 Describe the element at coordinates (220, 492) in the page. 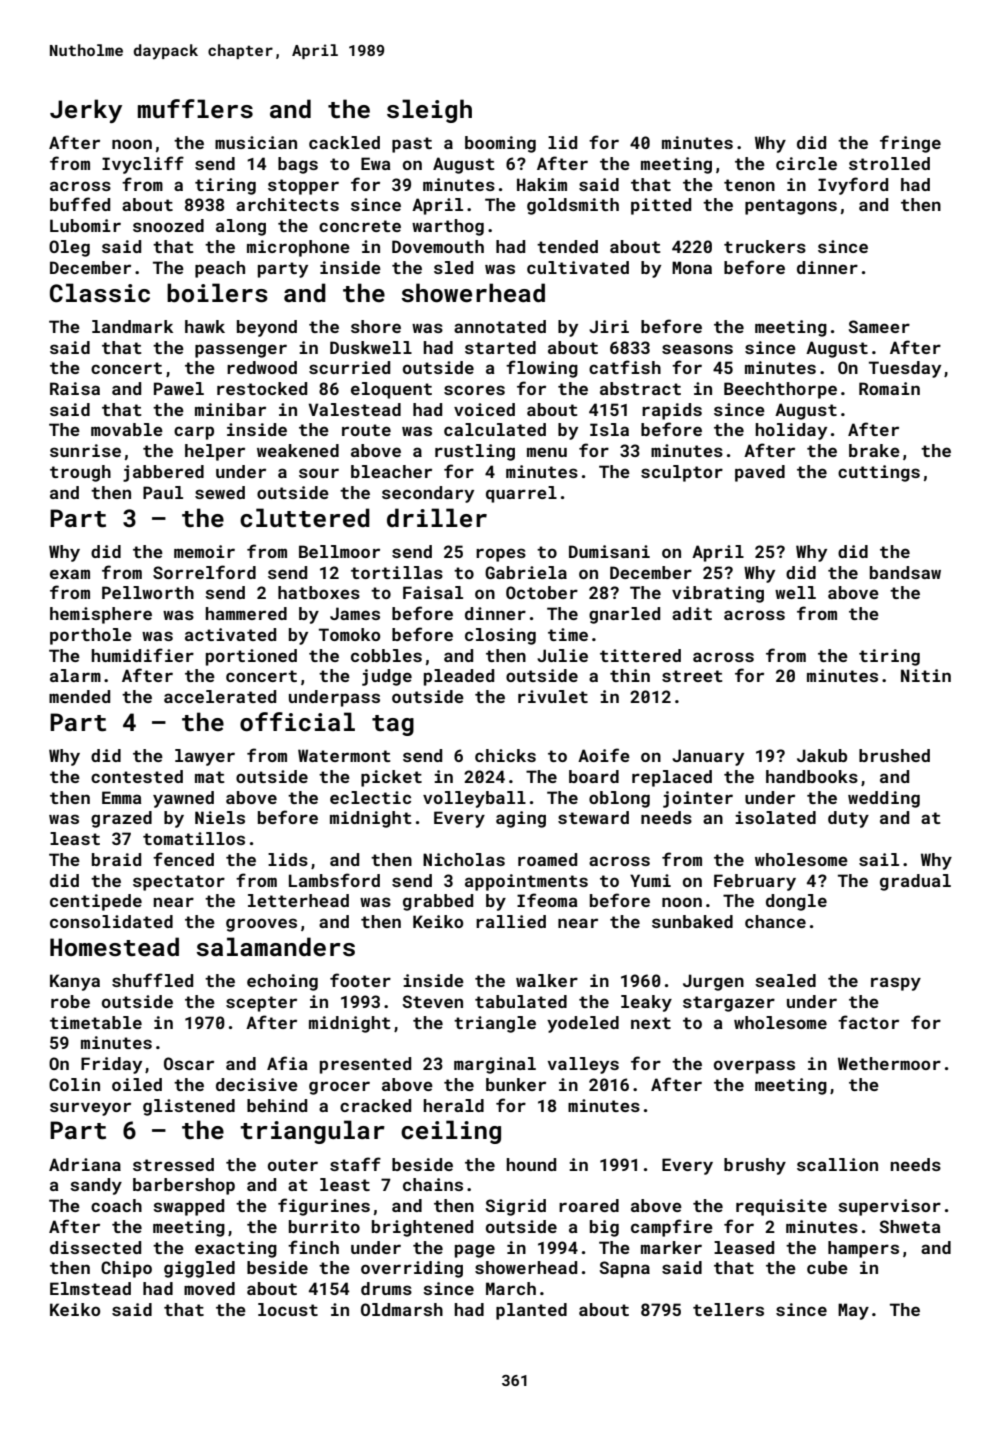

I see `sewed` at that location.
